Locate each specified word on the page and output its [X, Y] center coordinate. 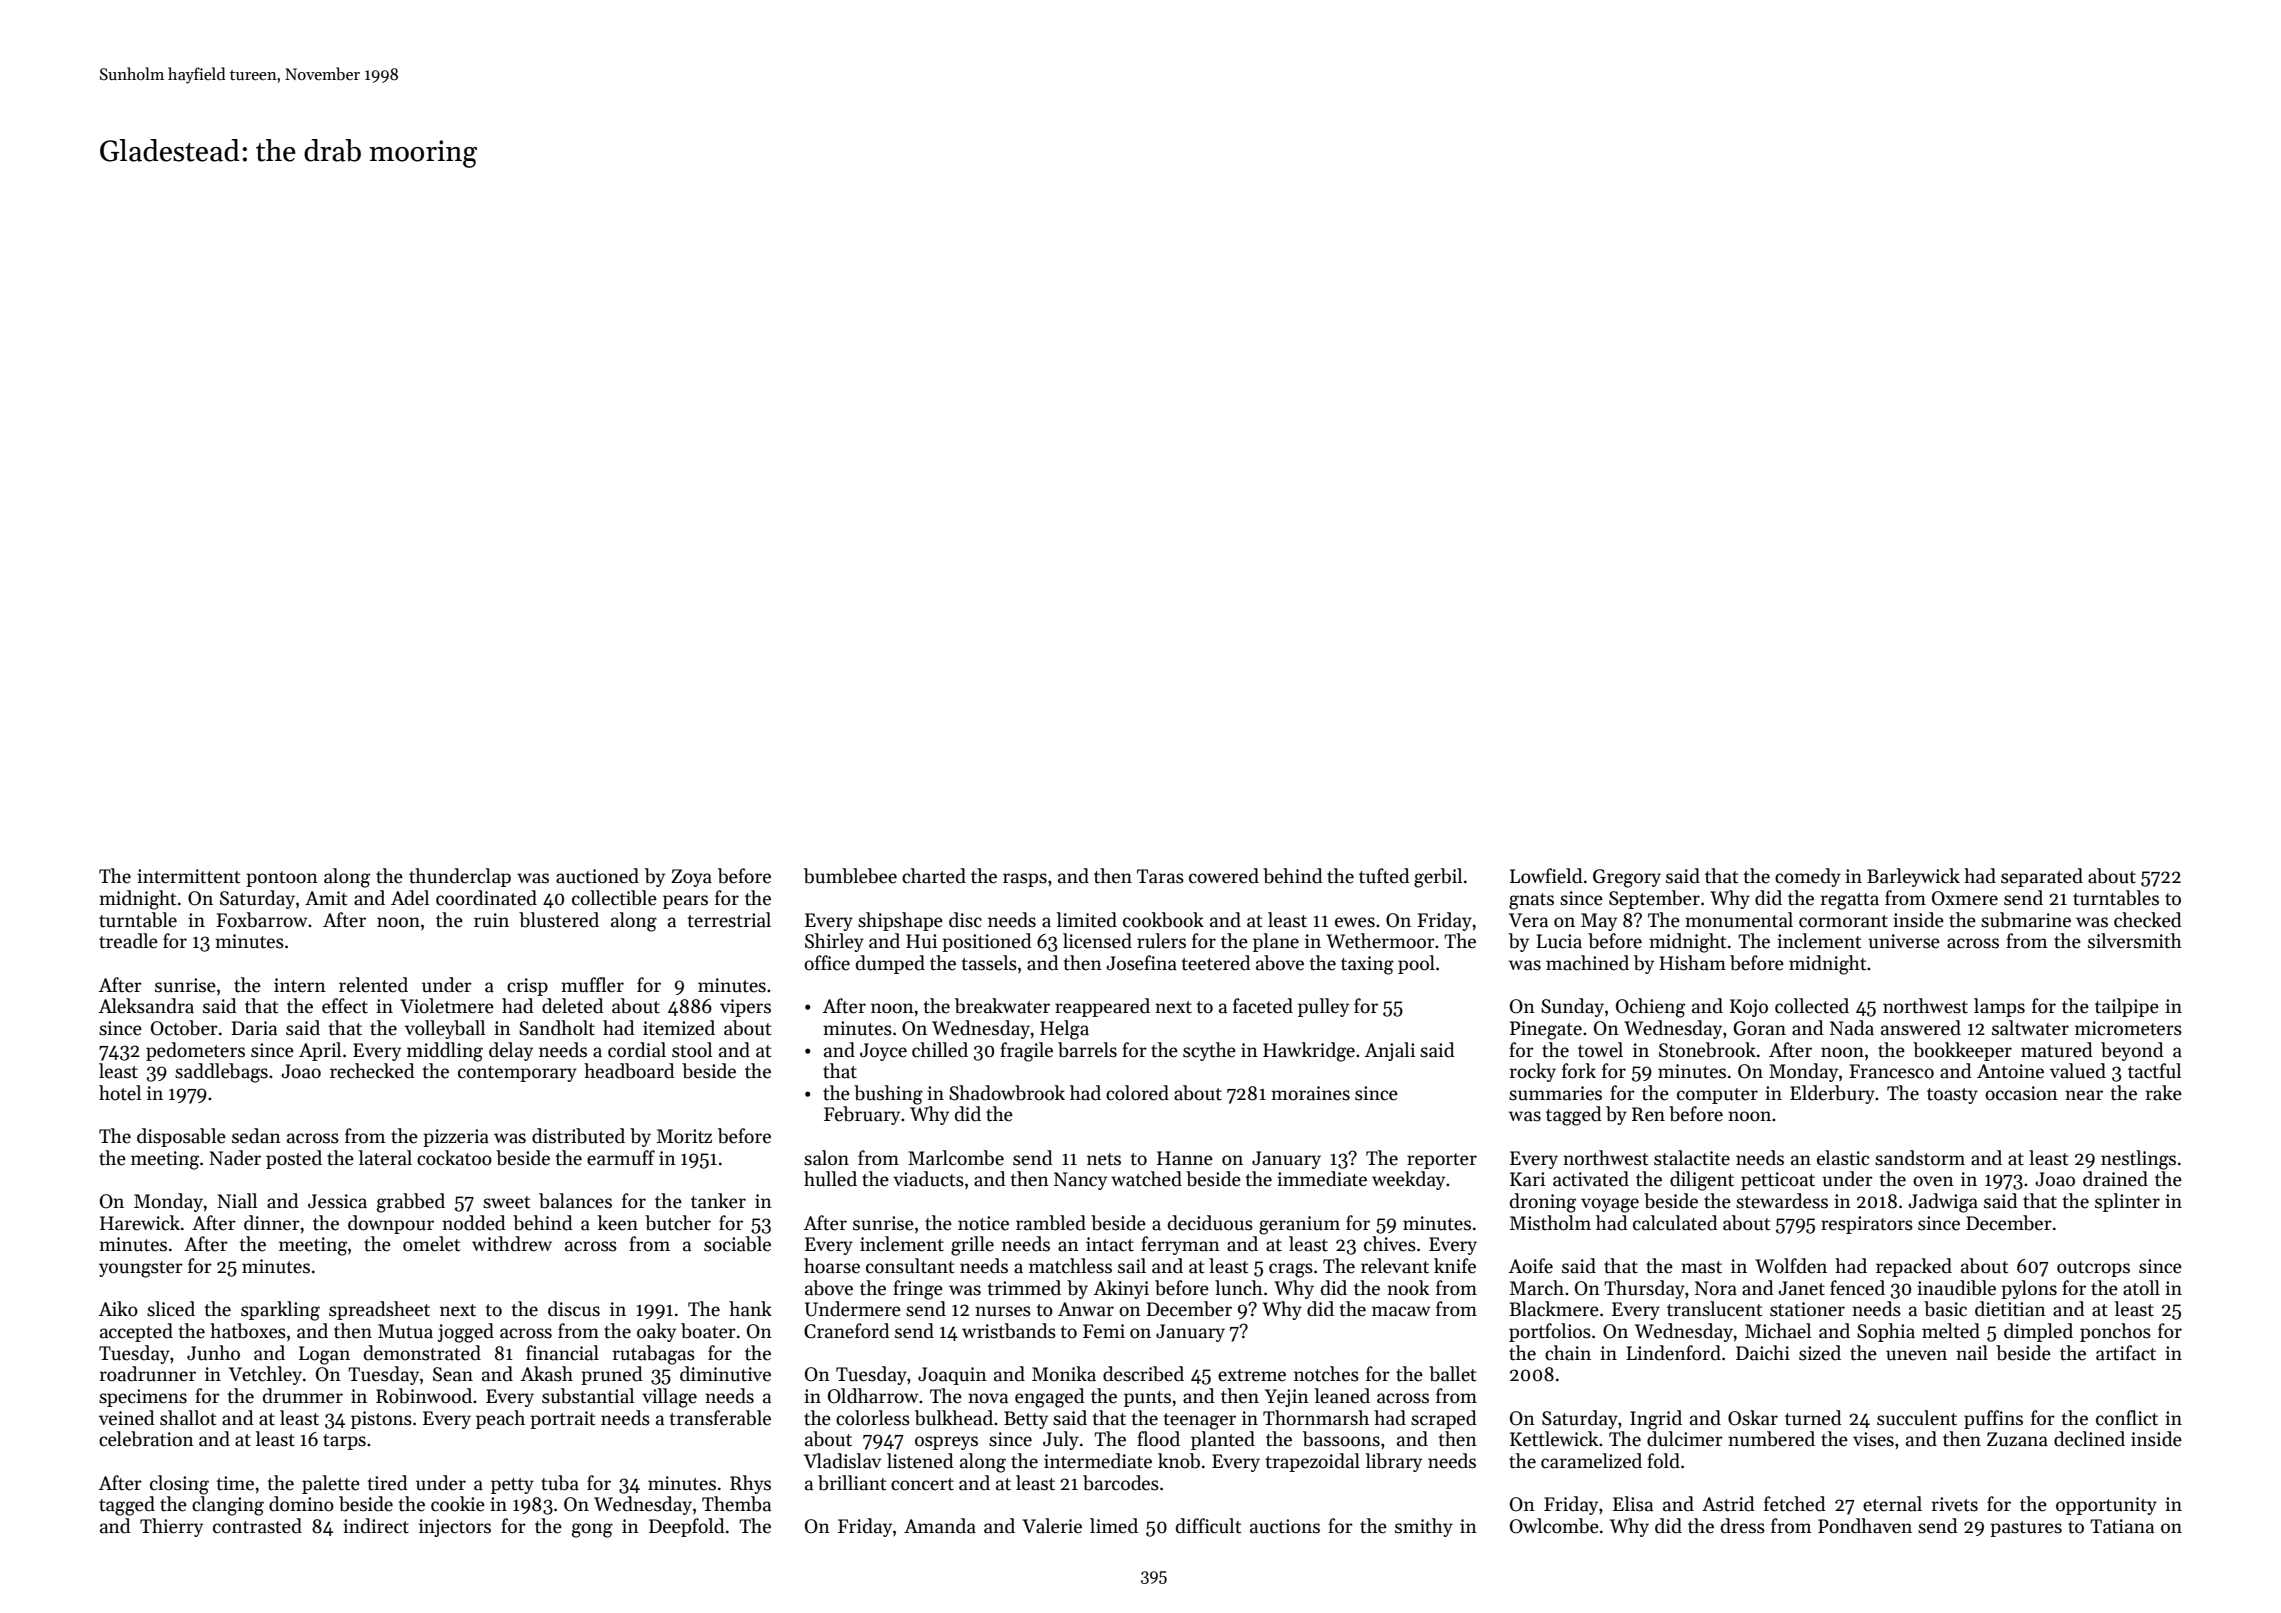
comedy [1808, 877]
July [1061, 1440]
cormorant [1843, 921]
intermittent [188, 876]
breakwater [1002, 1006]
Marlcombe [956, 1158]
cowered [1224, 876]
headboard [629, 1071]
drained [2115, 1179]
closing [179, 1485]
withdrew [512, 1244]
